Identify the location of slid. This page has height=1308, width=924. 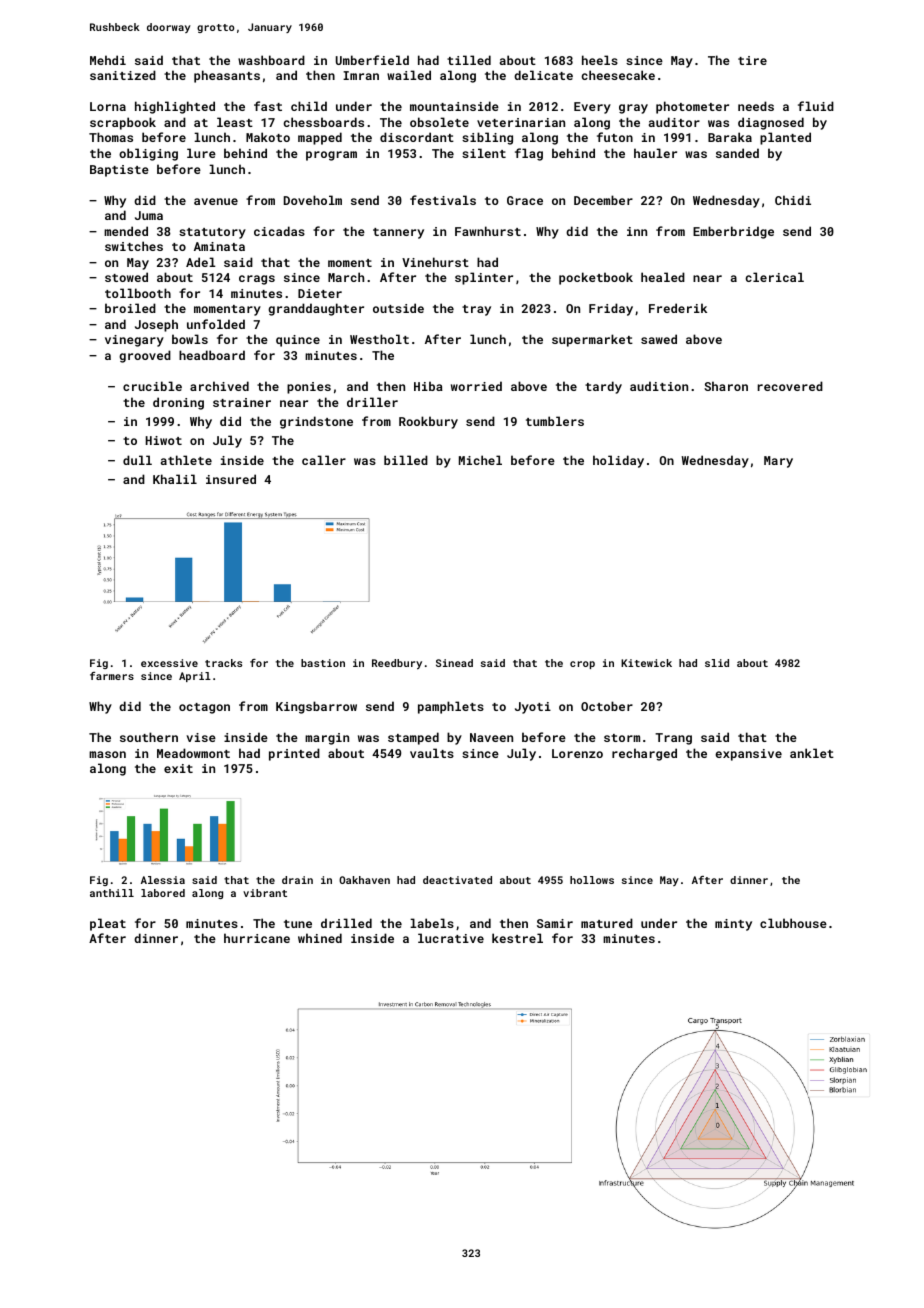
(717, 663).
